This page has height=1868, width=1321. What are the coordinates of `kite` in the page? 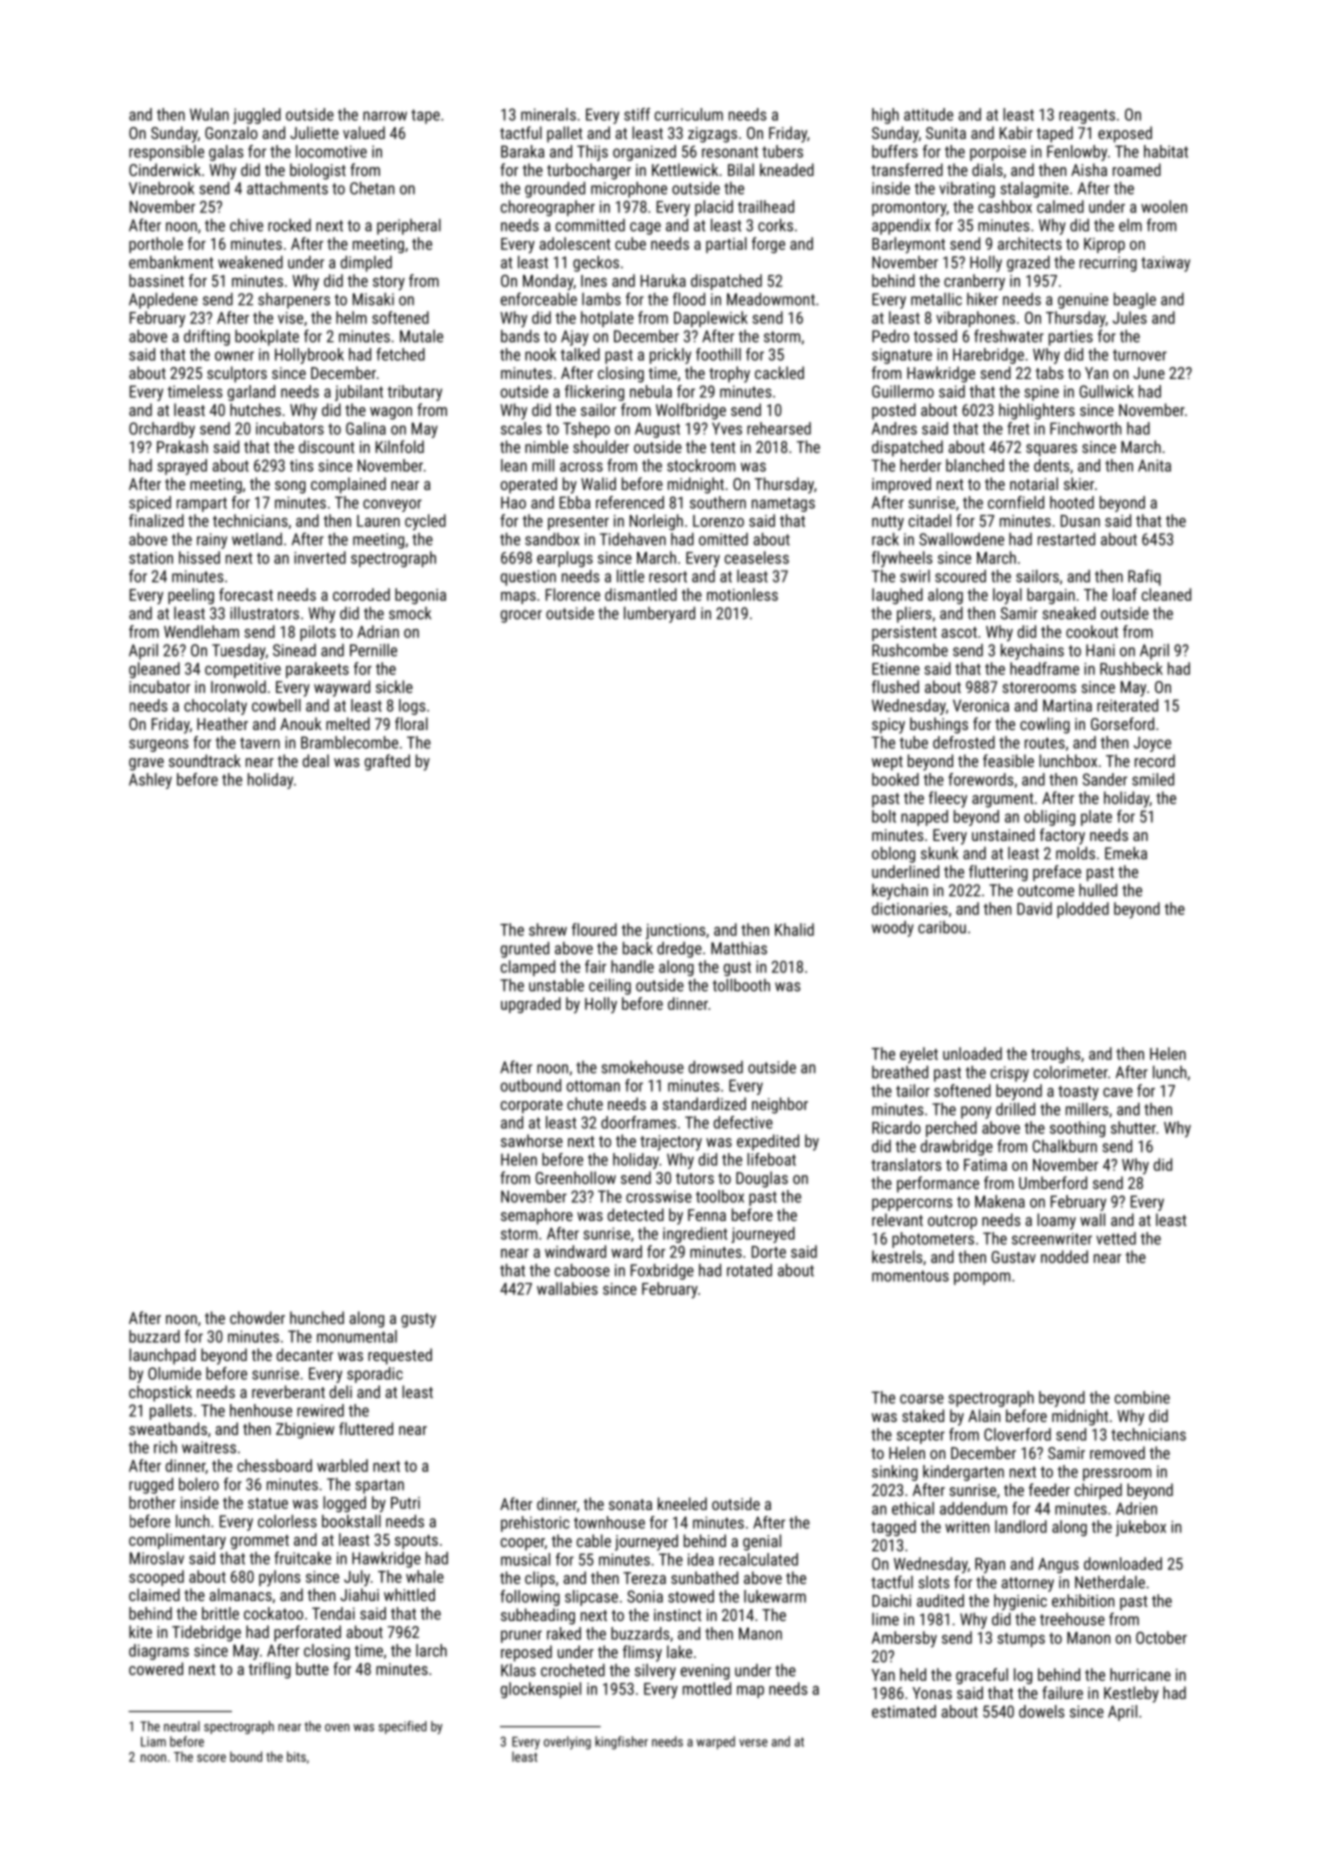 It's located at (140, 1631).
